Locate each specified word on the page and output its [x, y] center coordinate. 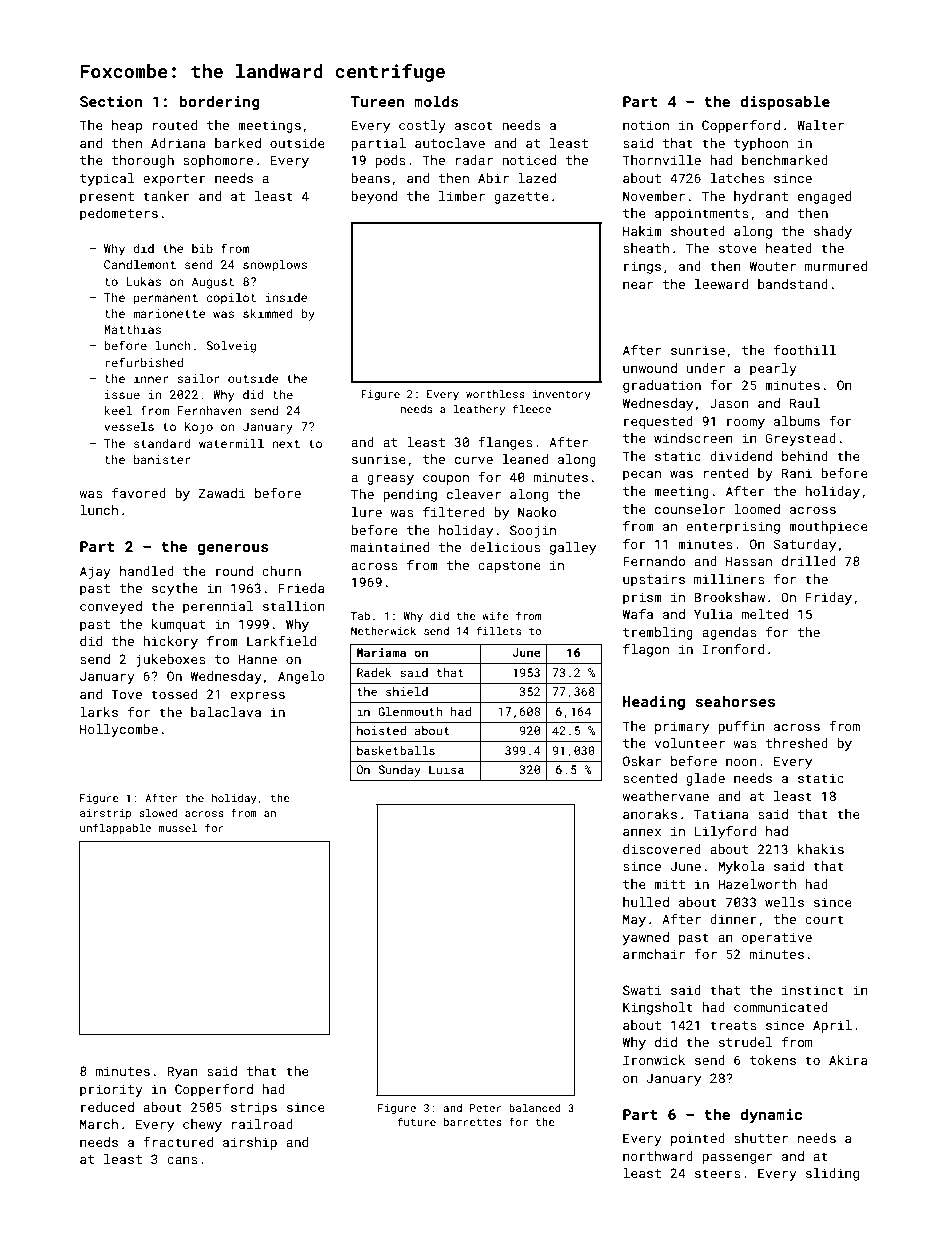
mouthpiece [828, 527]
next [286, 444]
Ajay [95, 572]
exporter [174, 180]
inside [286, 297]
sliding [832, 1174]
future [417, 1121]
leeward [721, 284]
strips [254, 1108]
